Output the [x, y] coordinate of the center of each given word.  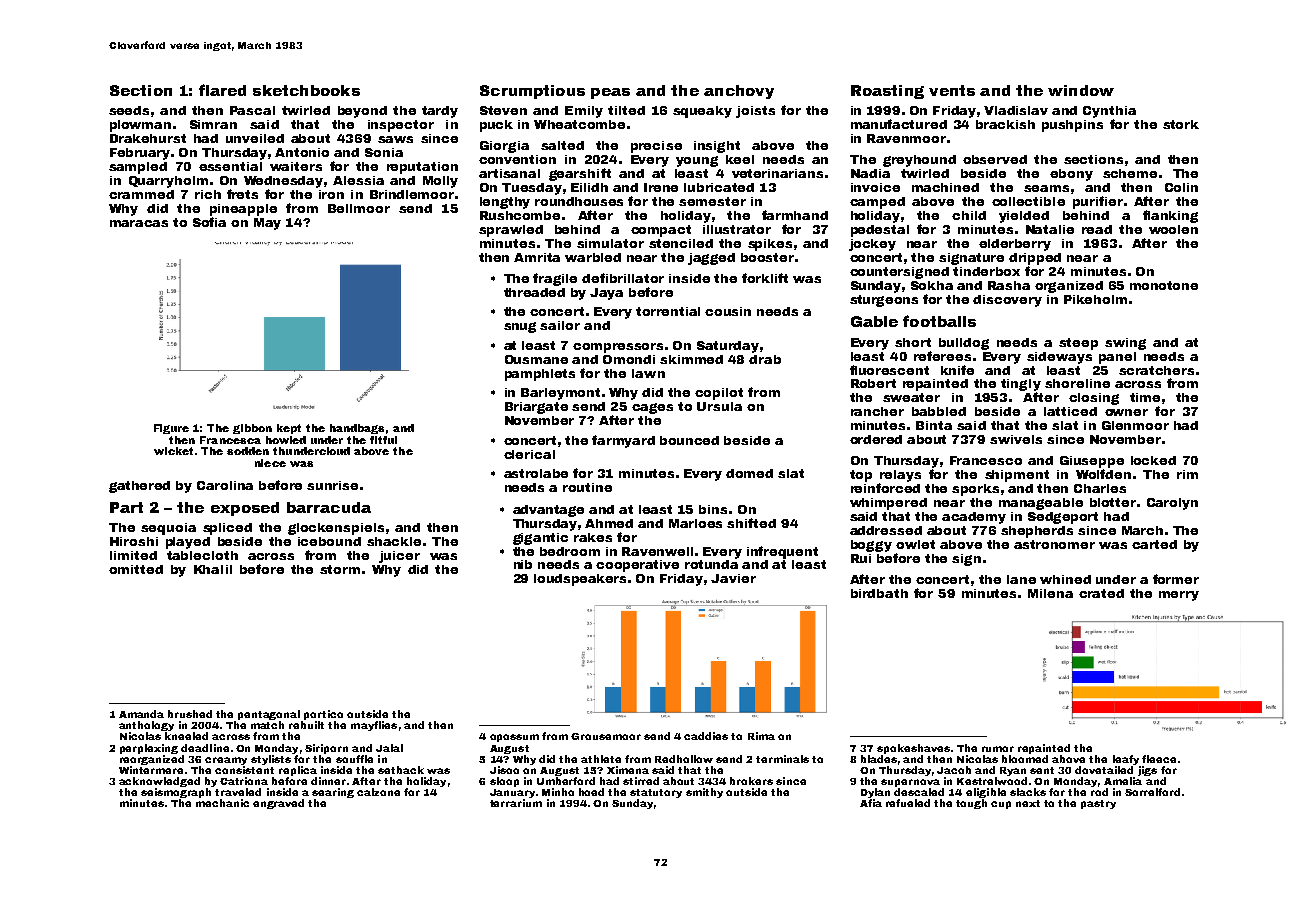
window [1081, 90]
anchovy [739, 92]
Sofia [209, 222]
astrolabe [536, 473]
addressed [886, 530]
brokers [751, 781]
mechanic [222, 803]
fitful [383, 440]
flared [222, 90]
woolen [1173, 229]
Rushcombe [520, 215]
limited [133, 555]
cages [652, 408]
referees [942, 356]
